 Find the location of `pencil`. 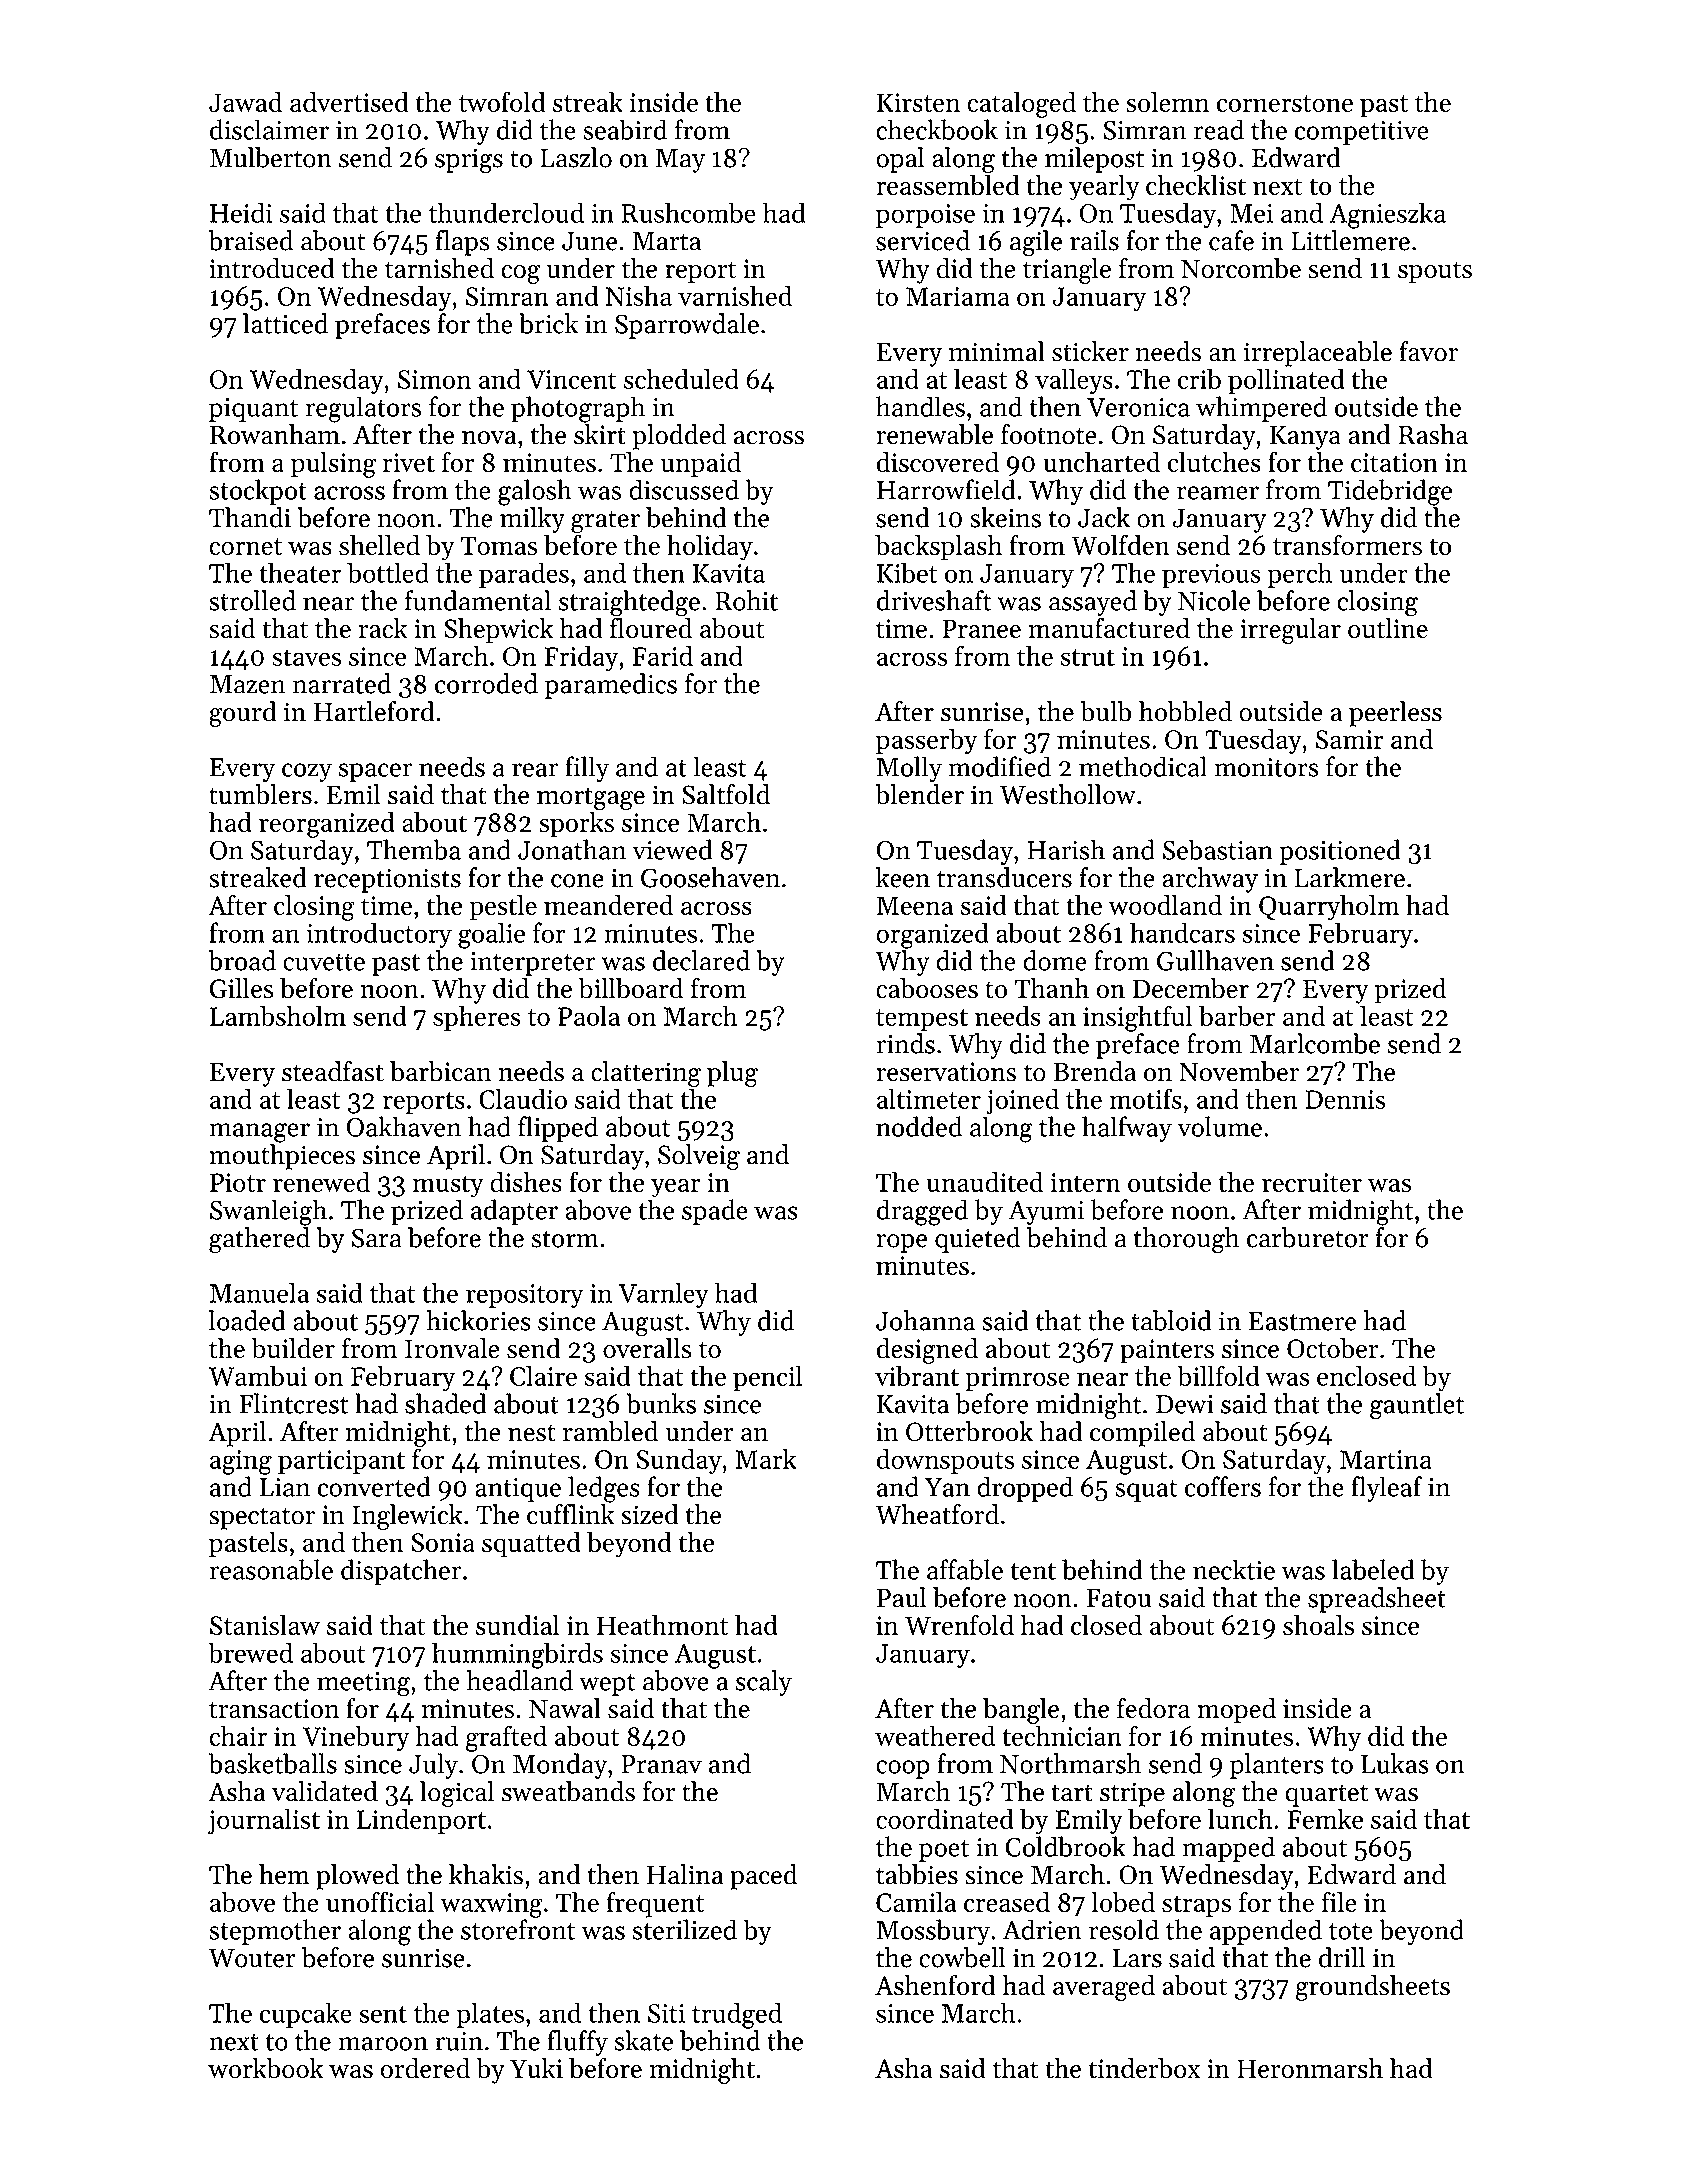

pencil is located at coordinates (767, 1378).
